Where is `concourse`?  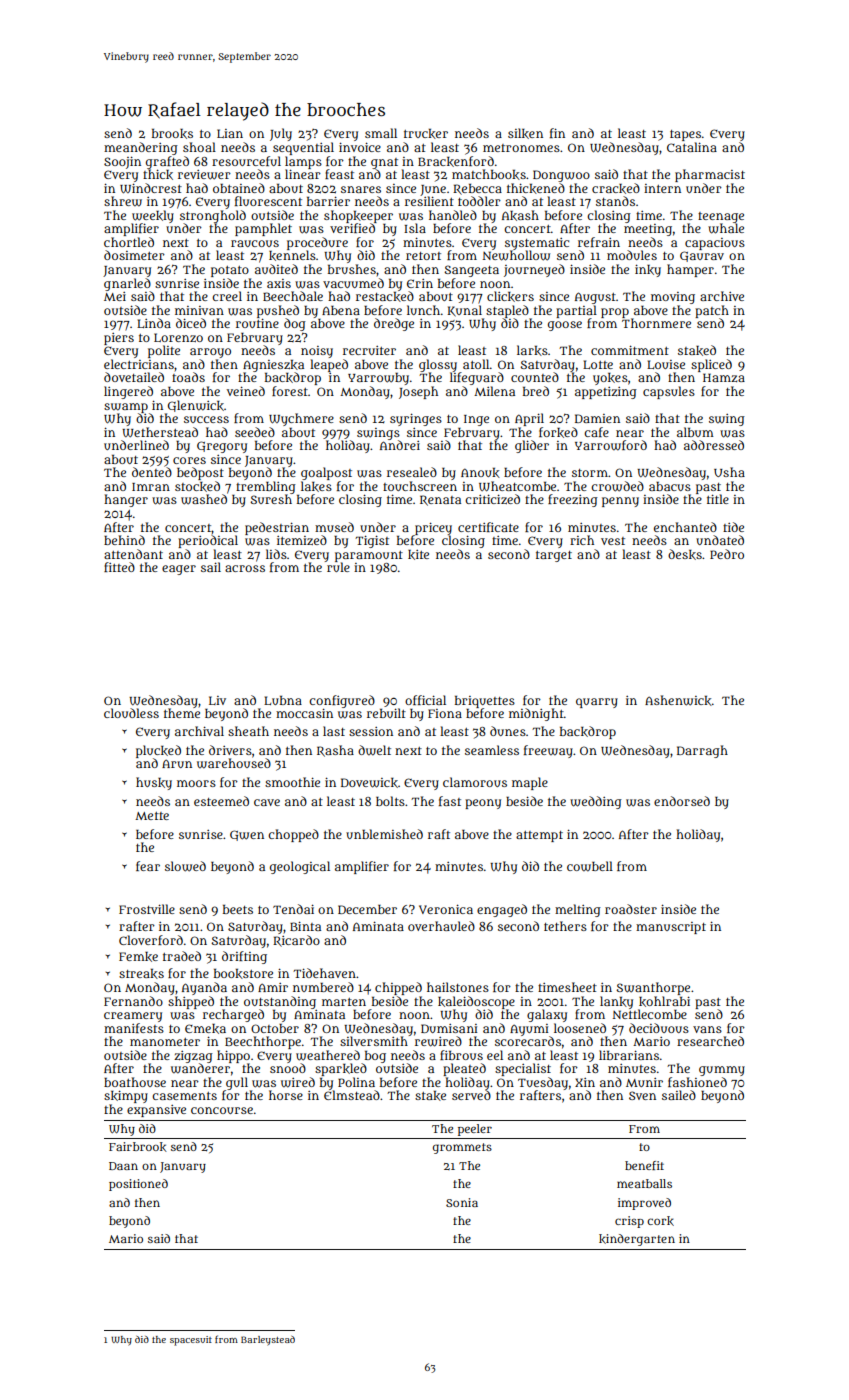 concourse is located at coordinates (222, 1110).
